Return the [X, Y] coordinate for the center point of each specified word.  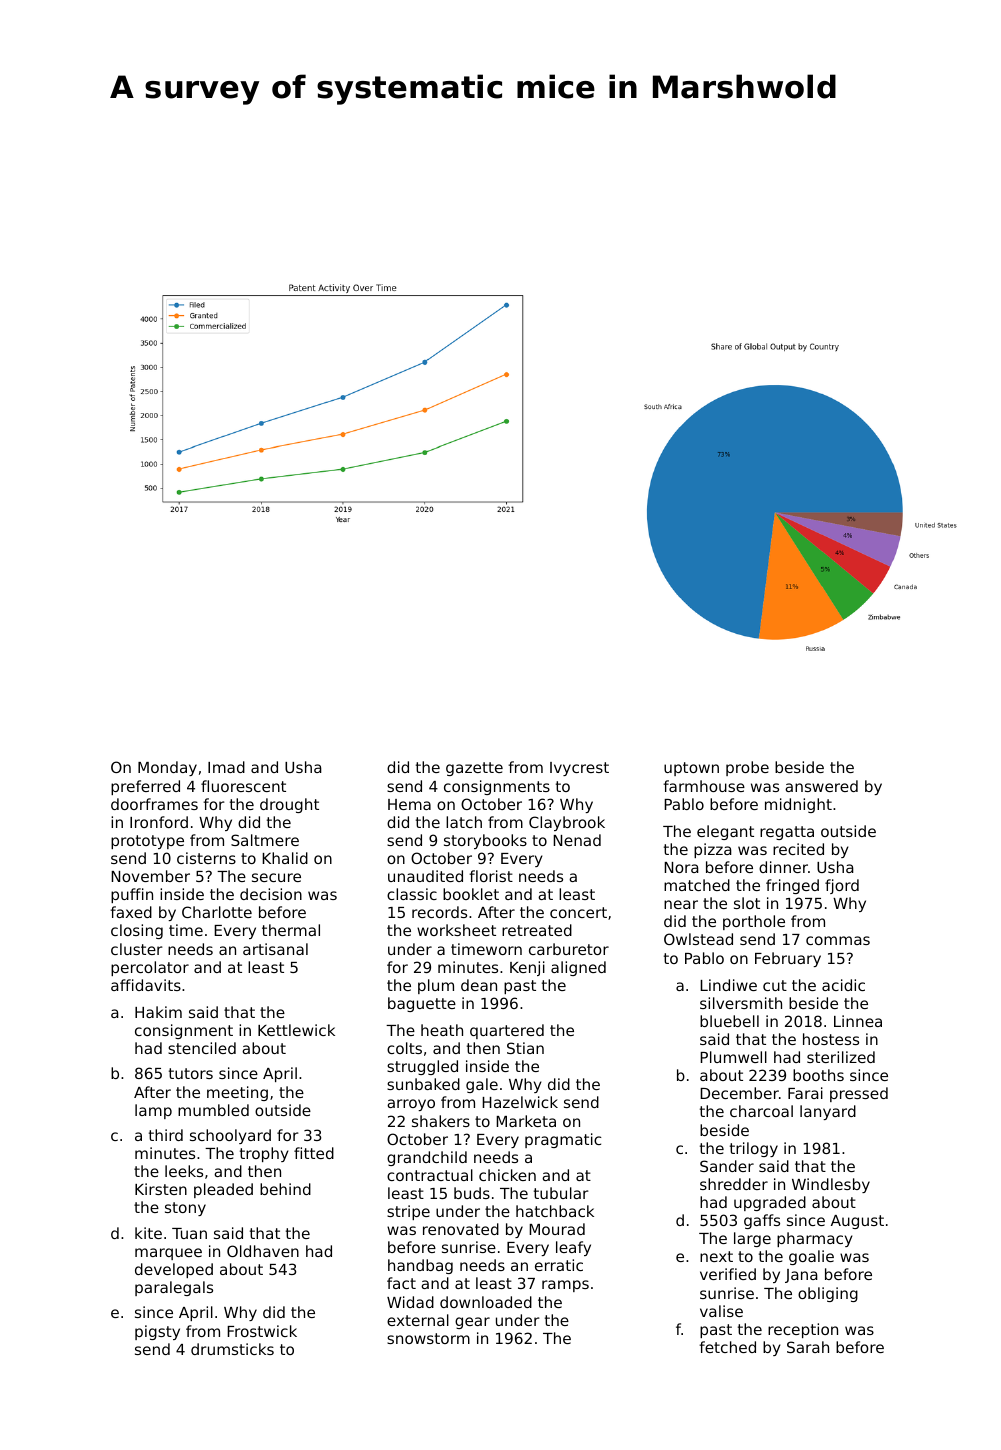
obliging [828, 1294]
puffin [132, 895]
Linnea [858, 1021]
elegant [725, 832]
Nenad [577, 840]
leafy [573, 1248]
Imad [226, 767]
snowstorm [428, 1338]
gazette [474, 769]
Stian [525, 1048]
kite [148, 1233]
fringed [792, 886]
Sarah [808, 1347]
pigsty [157, 1332]
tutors [191, 1073]
